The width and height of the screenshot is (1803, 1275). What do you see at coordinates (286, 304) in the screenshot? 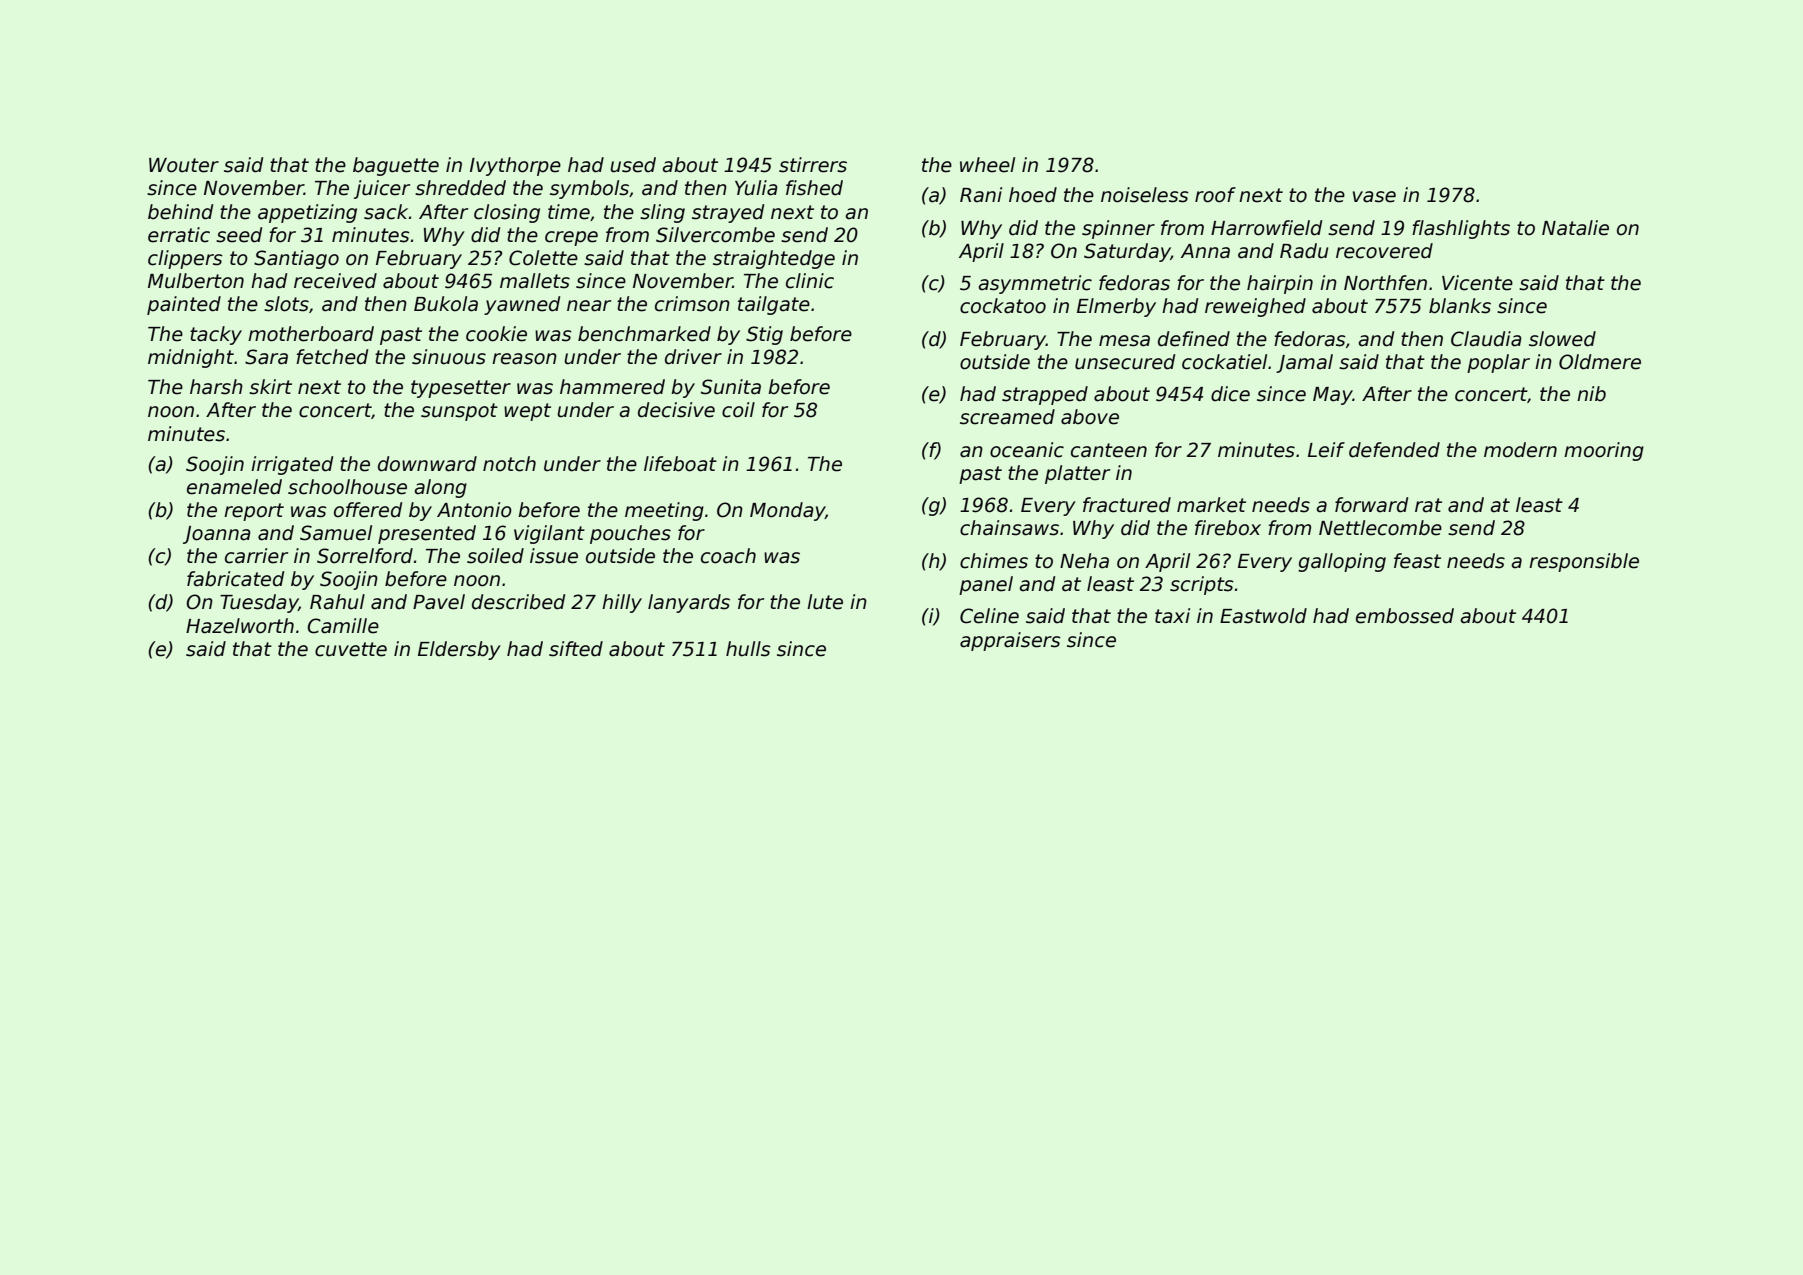
I see `slots` at bounding box center [286, 304].
